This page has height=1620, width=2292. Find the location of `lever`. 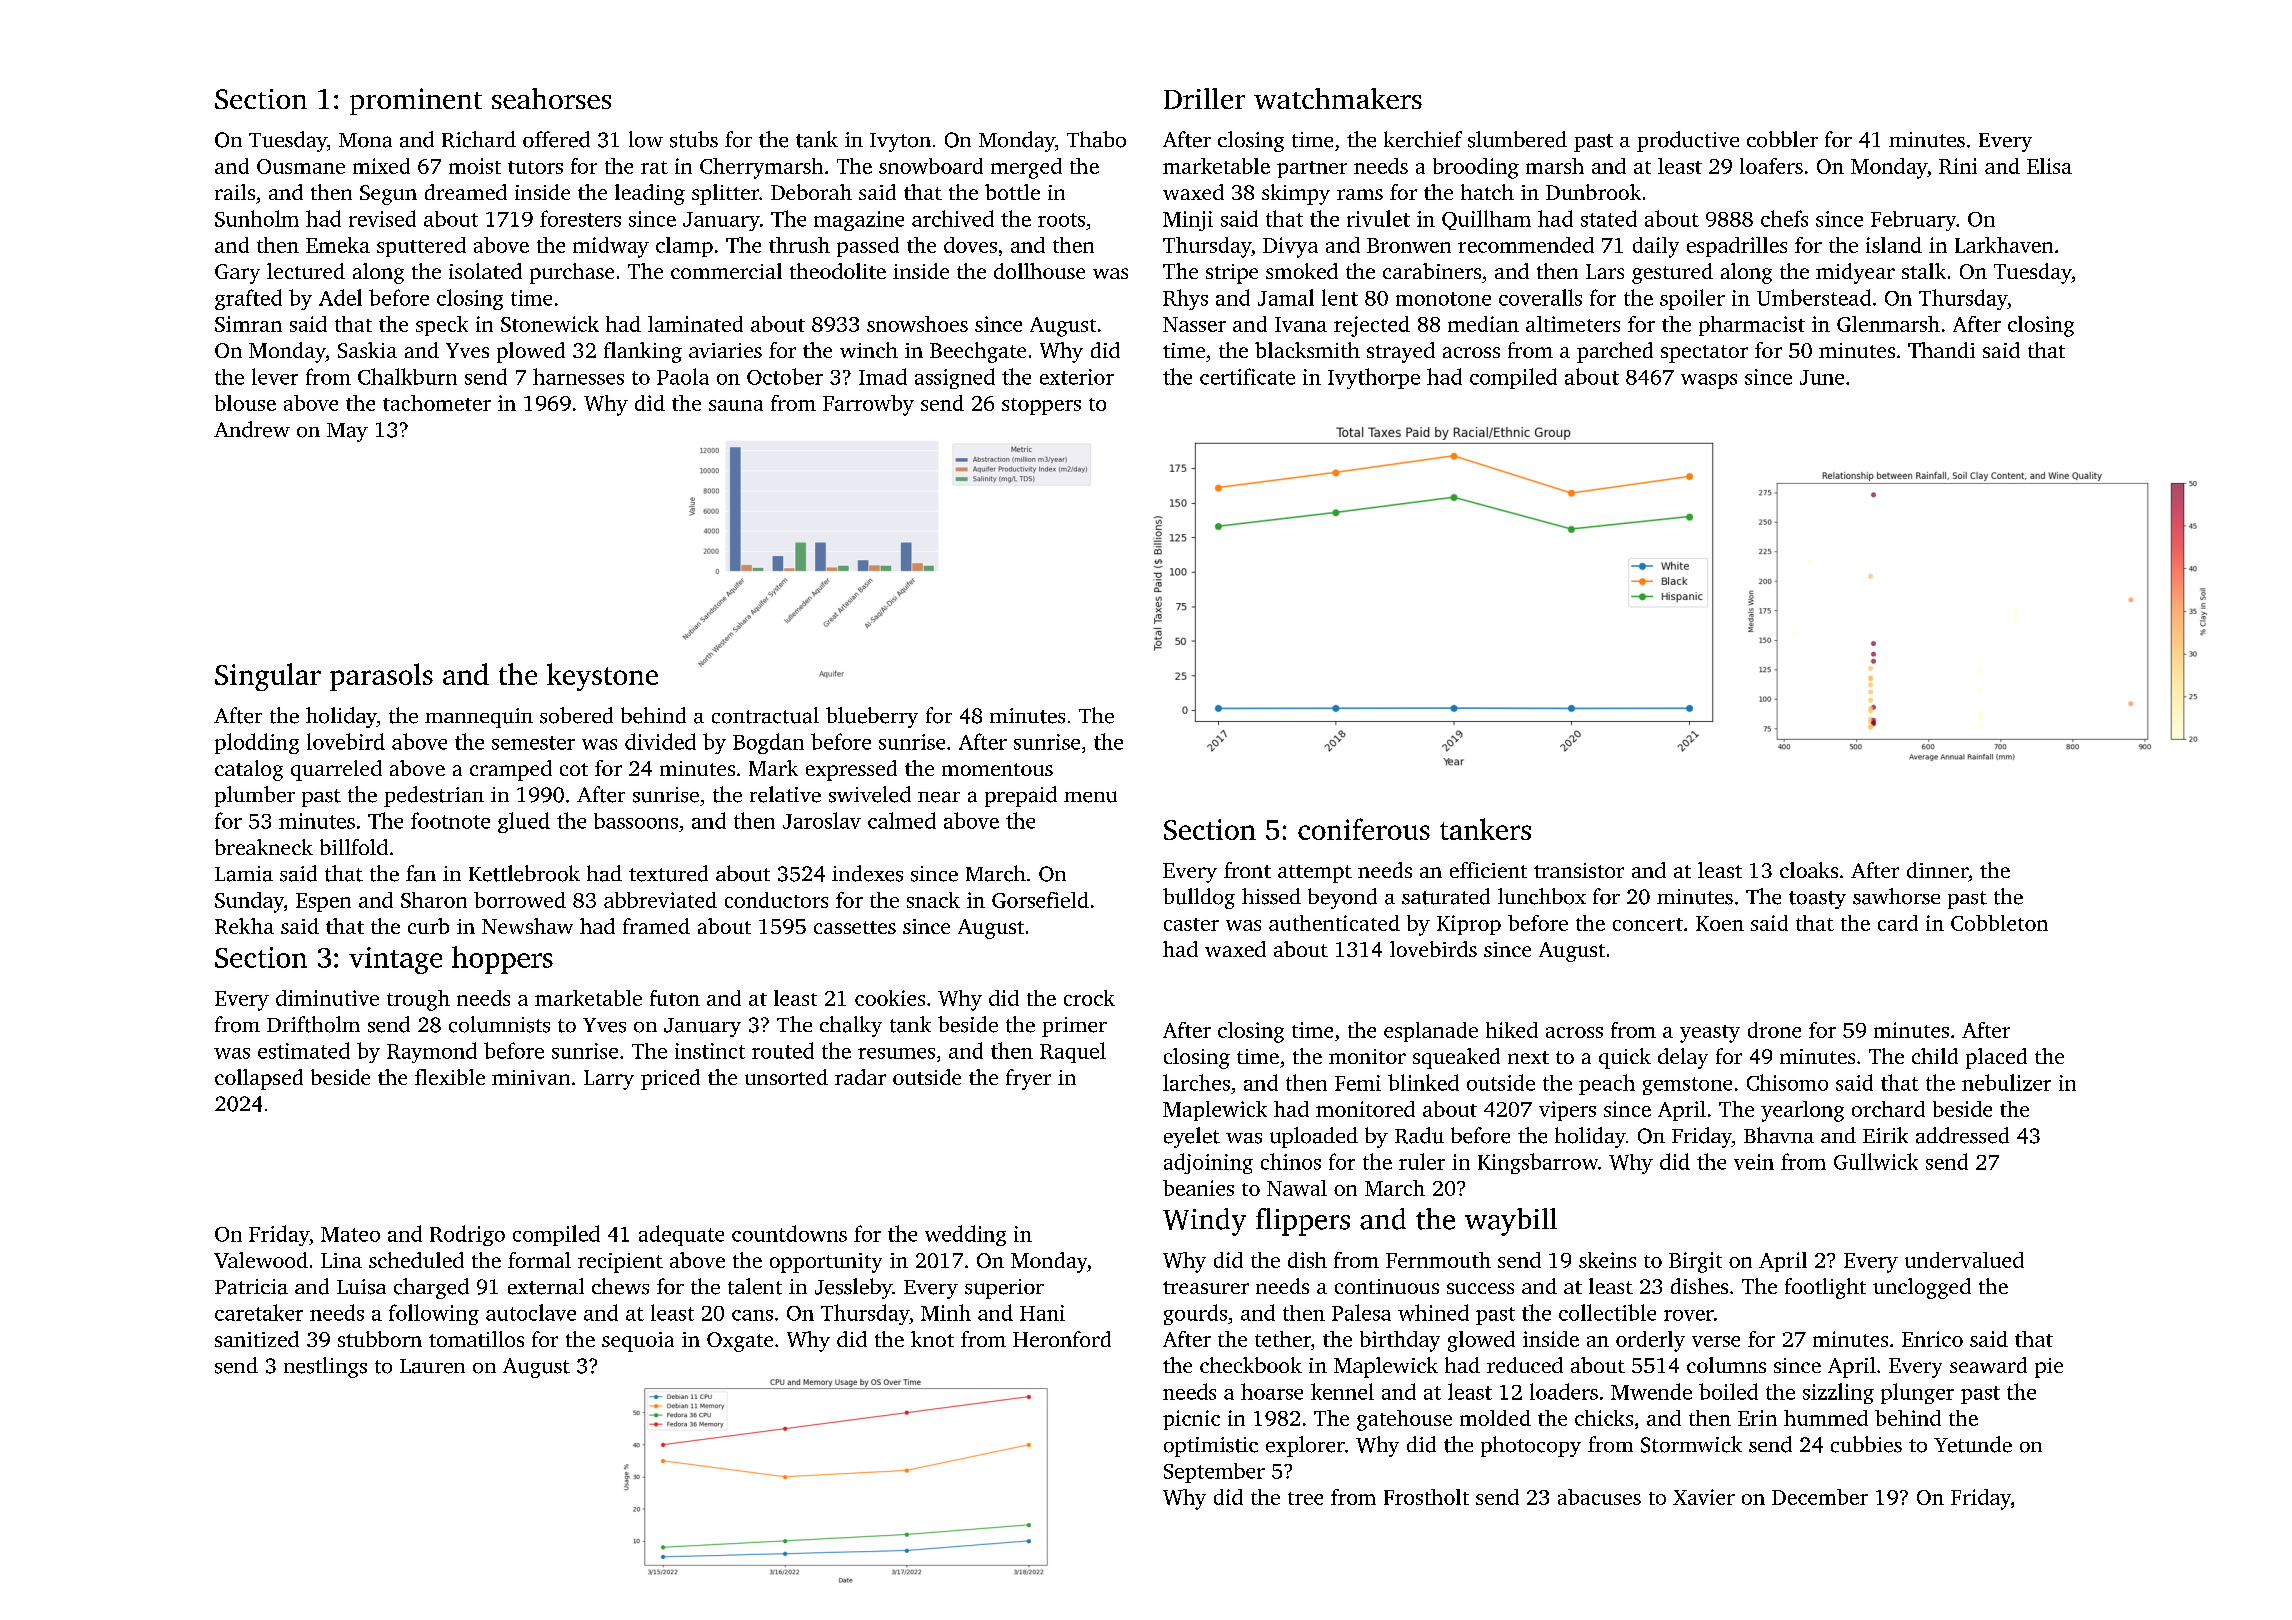

lever is located at coordinates (275, 376).
